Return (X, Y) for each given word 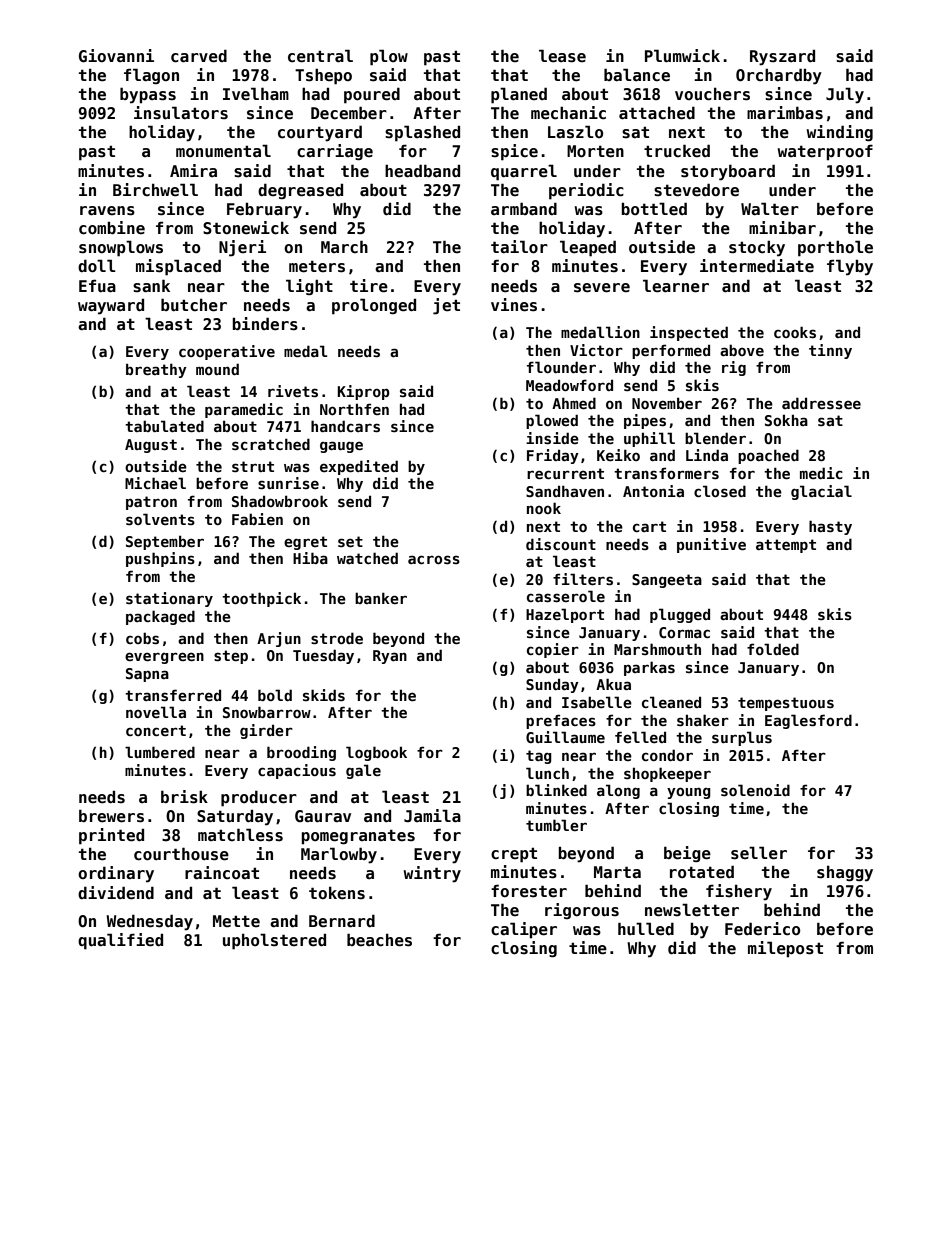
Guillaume (565, 737)
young (689, 793)
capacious (297, 771)
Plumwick (682, 55)
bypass (148, 96)
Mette (236, 921)
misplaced (178, 267)
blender (715, 438)
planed (519, 95)
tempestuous (786, 704)
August (151, 446)
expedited (359, 467)
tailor (519, 247)
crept (514, 855)
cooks (795, 332)
